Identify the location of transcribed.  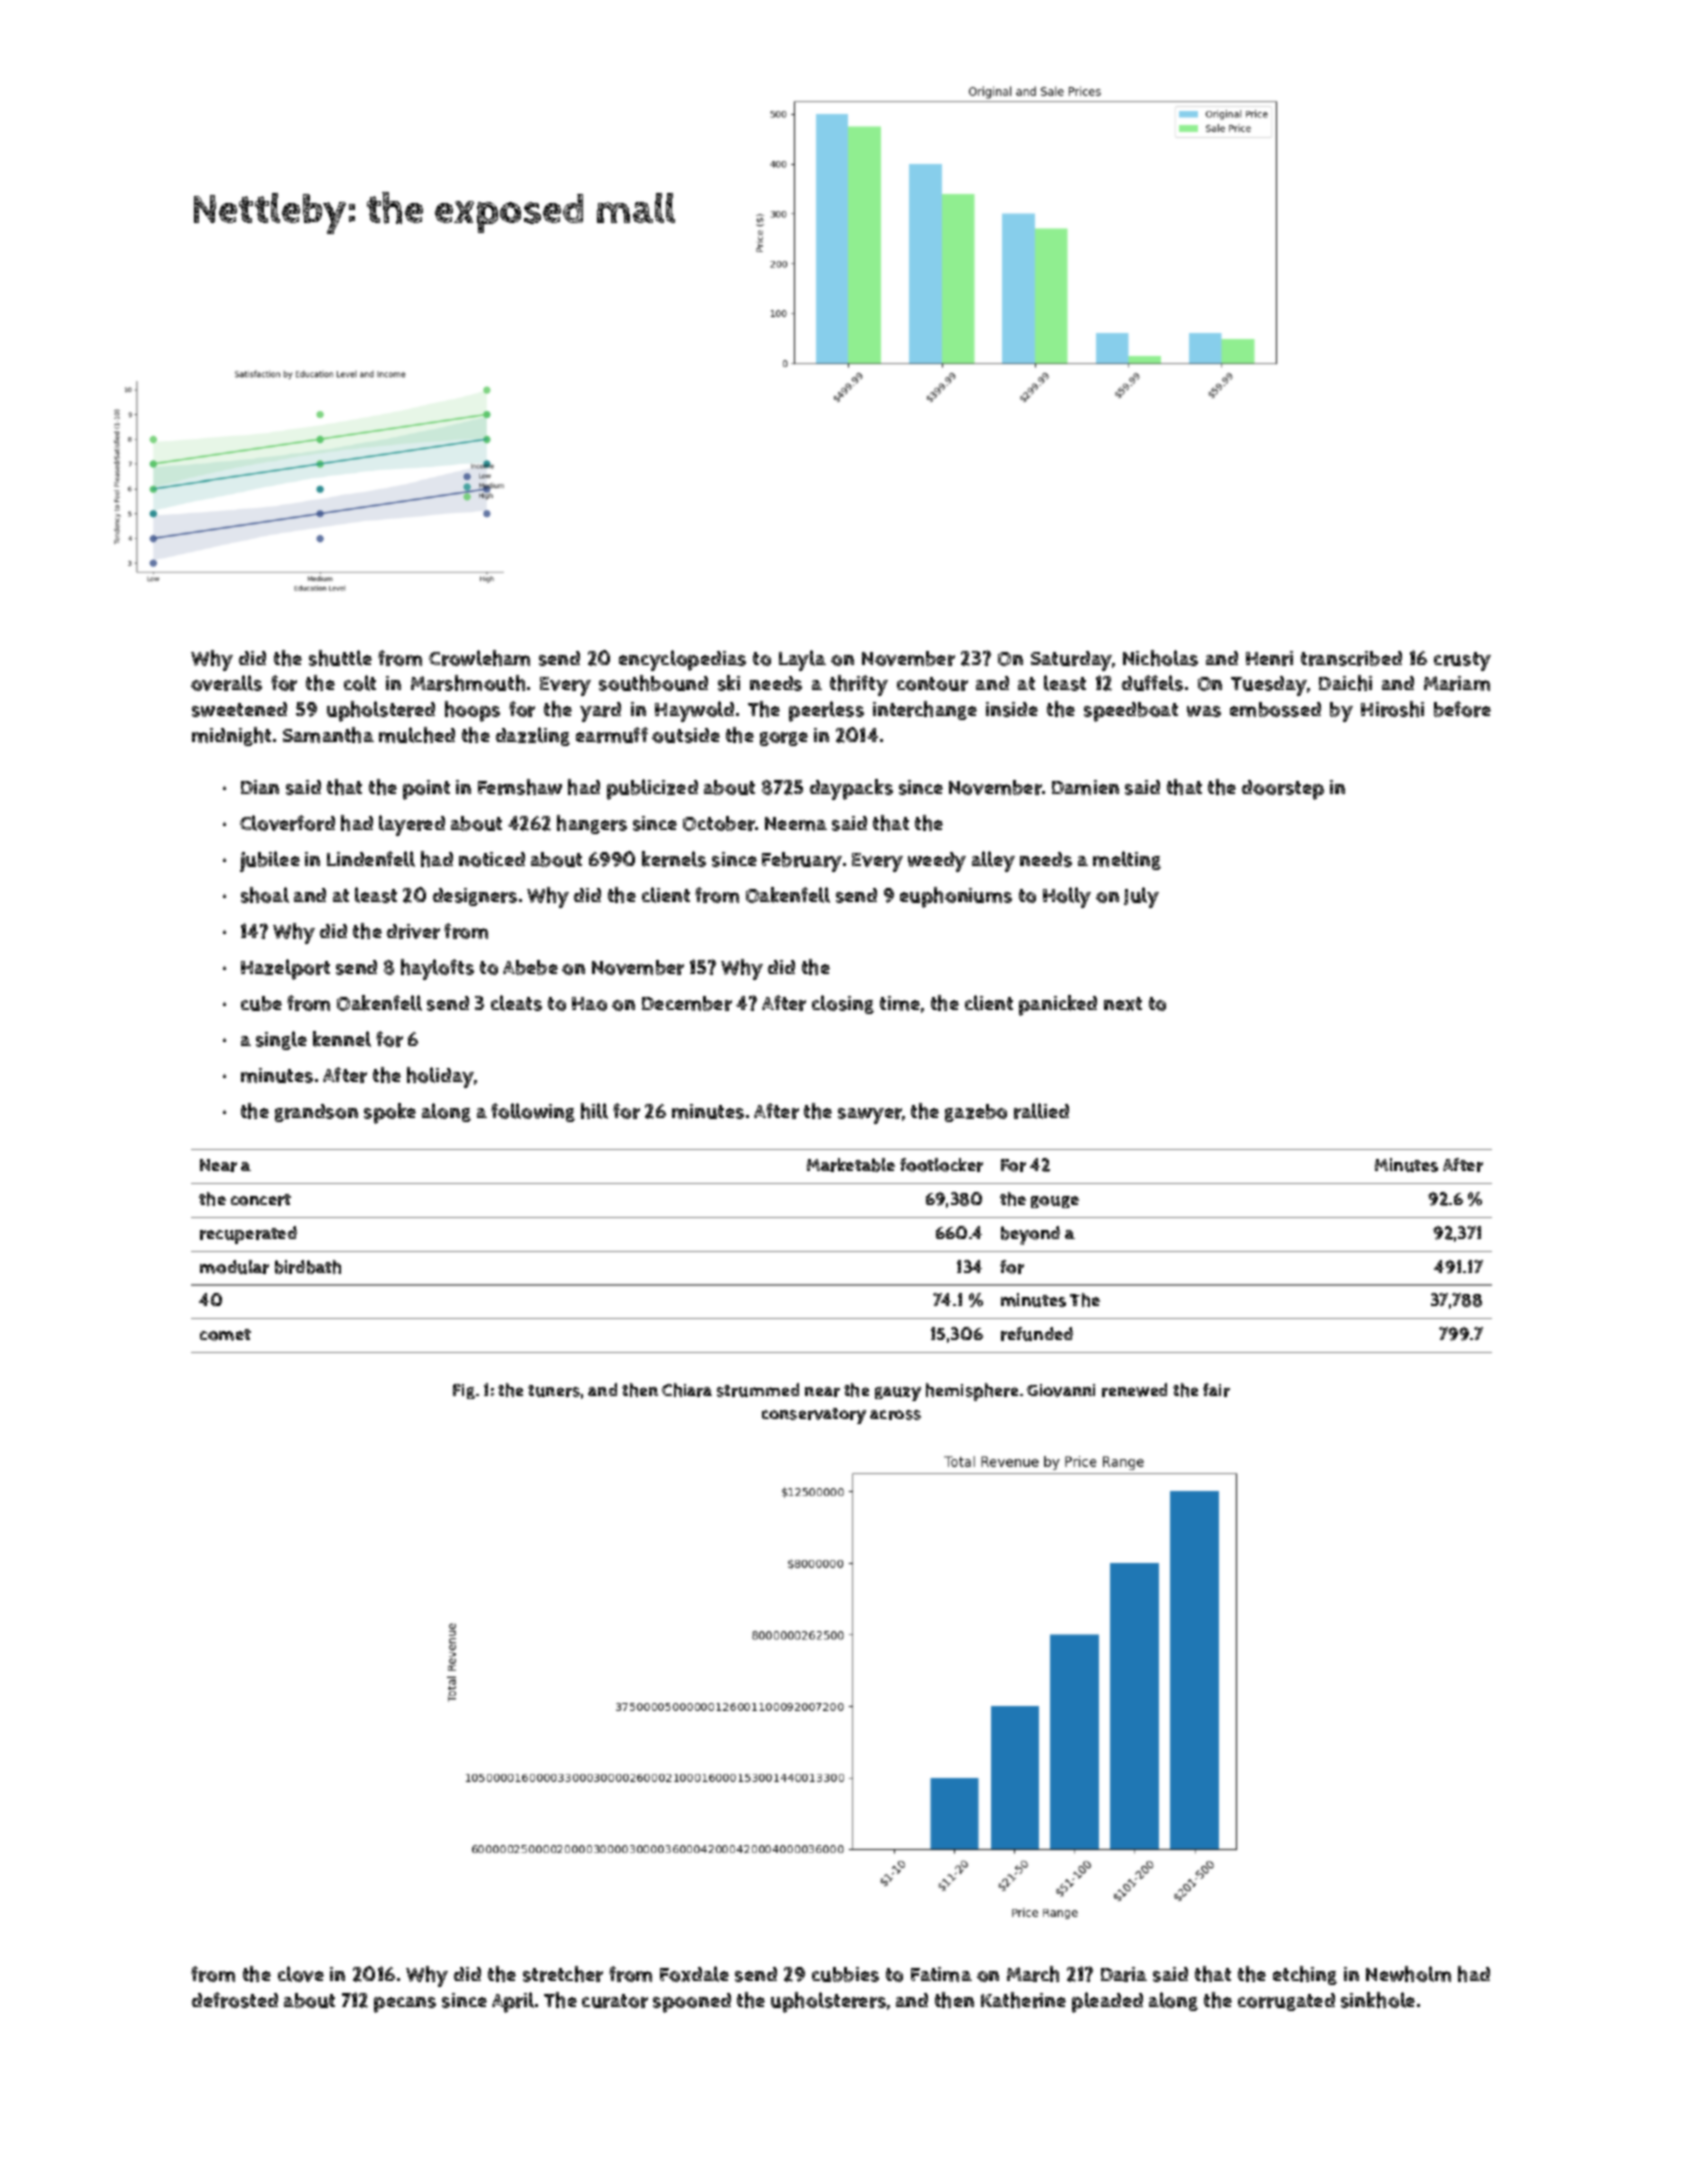
(1351, 658).
